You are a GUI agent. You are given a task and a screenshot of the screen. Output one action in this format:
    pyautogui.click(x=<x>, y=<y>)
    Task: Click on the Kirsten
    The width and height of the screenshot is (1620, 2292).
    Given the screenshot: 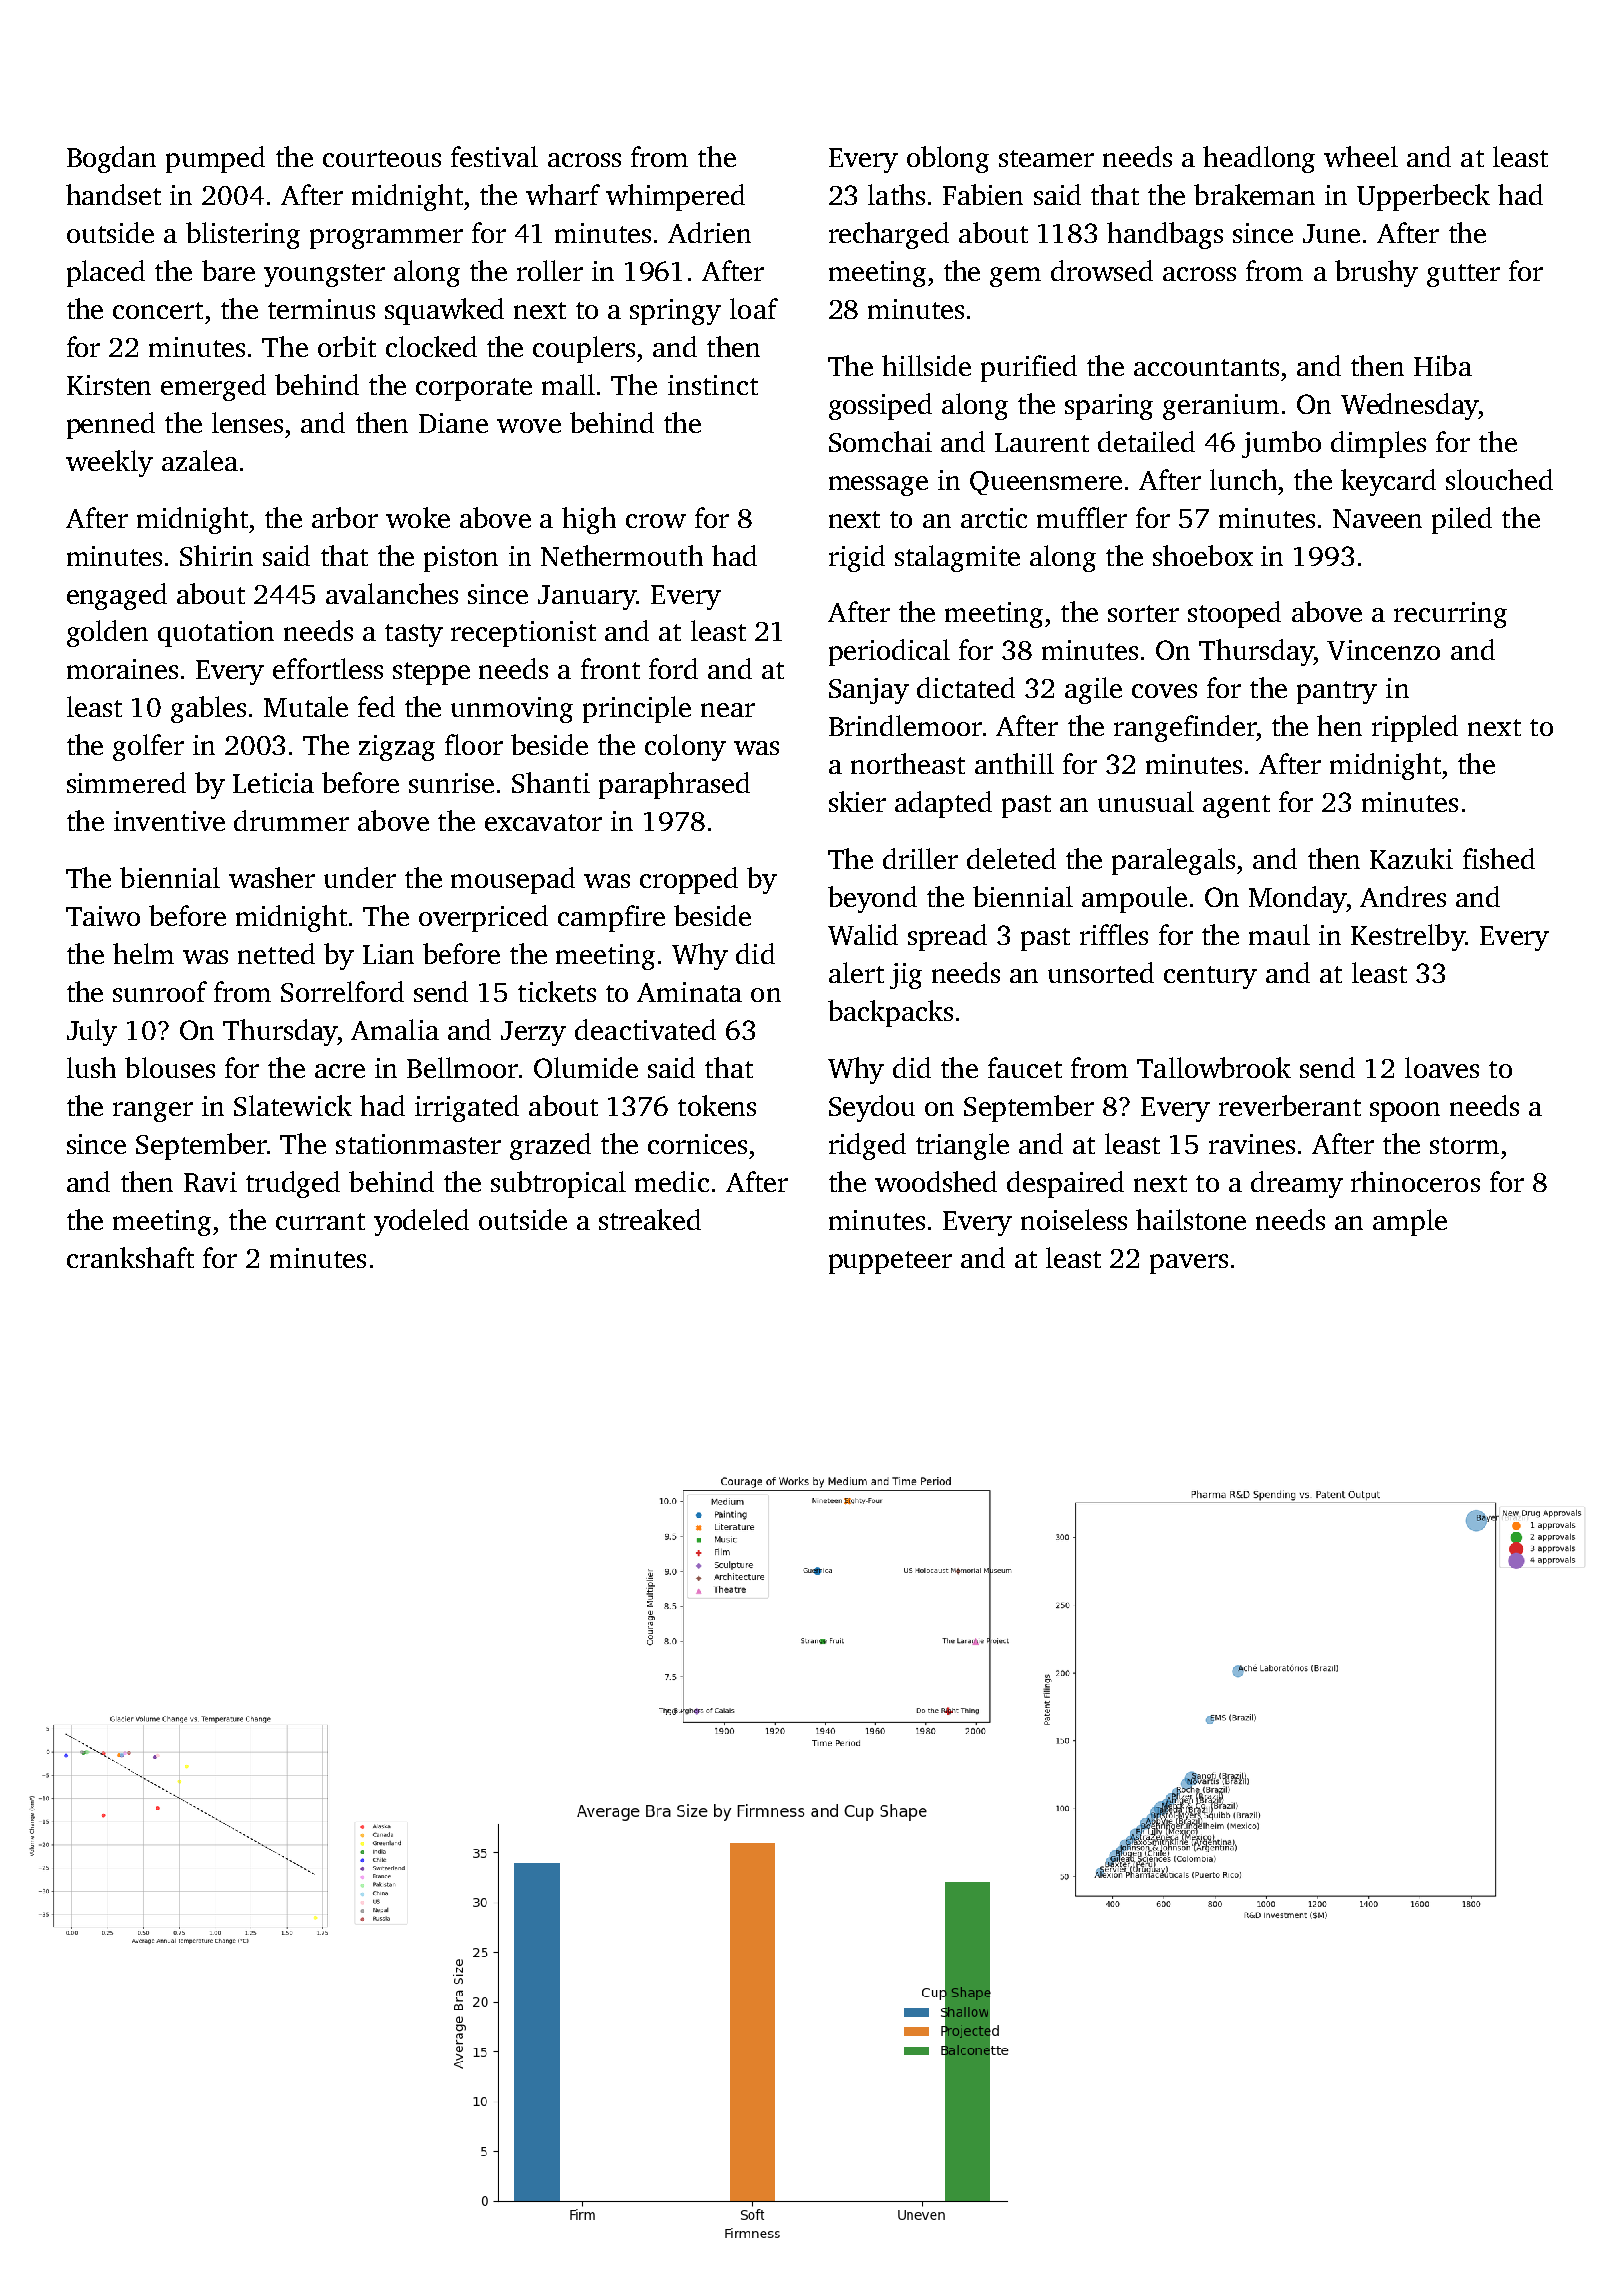 What is the action you would take?
    pyautogui.click(x=109, y=385)
